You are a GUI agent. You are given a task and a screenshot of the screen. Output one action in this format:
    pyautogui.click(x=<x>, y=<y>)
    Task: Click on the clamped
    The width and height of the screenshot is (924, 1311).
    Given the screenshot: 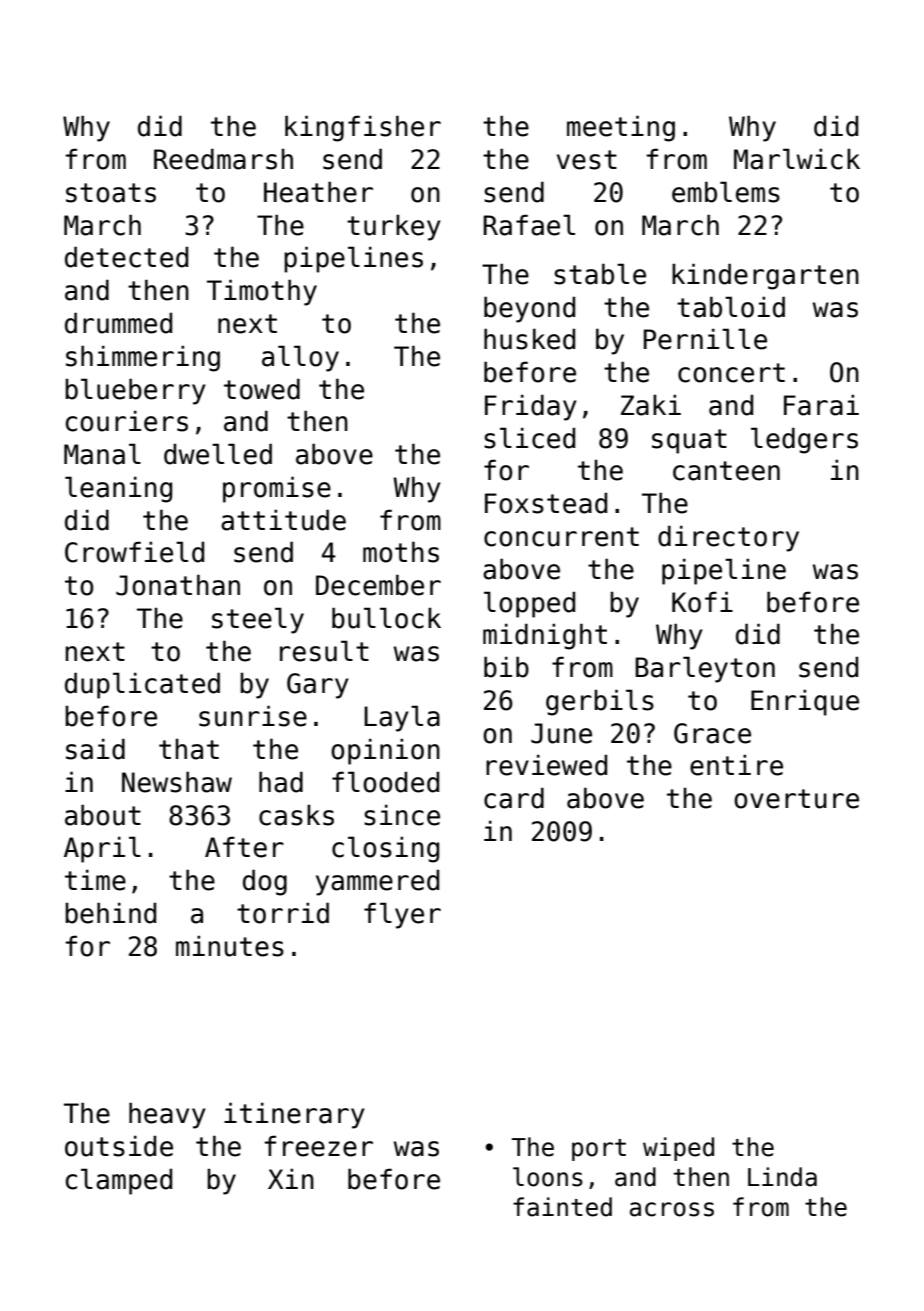 What is the action you would take?
    pyautogui.click(x=119, y=1181)
